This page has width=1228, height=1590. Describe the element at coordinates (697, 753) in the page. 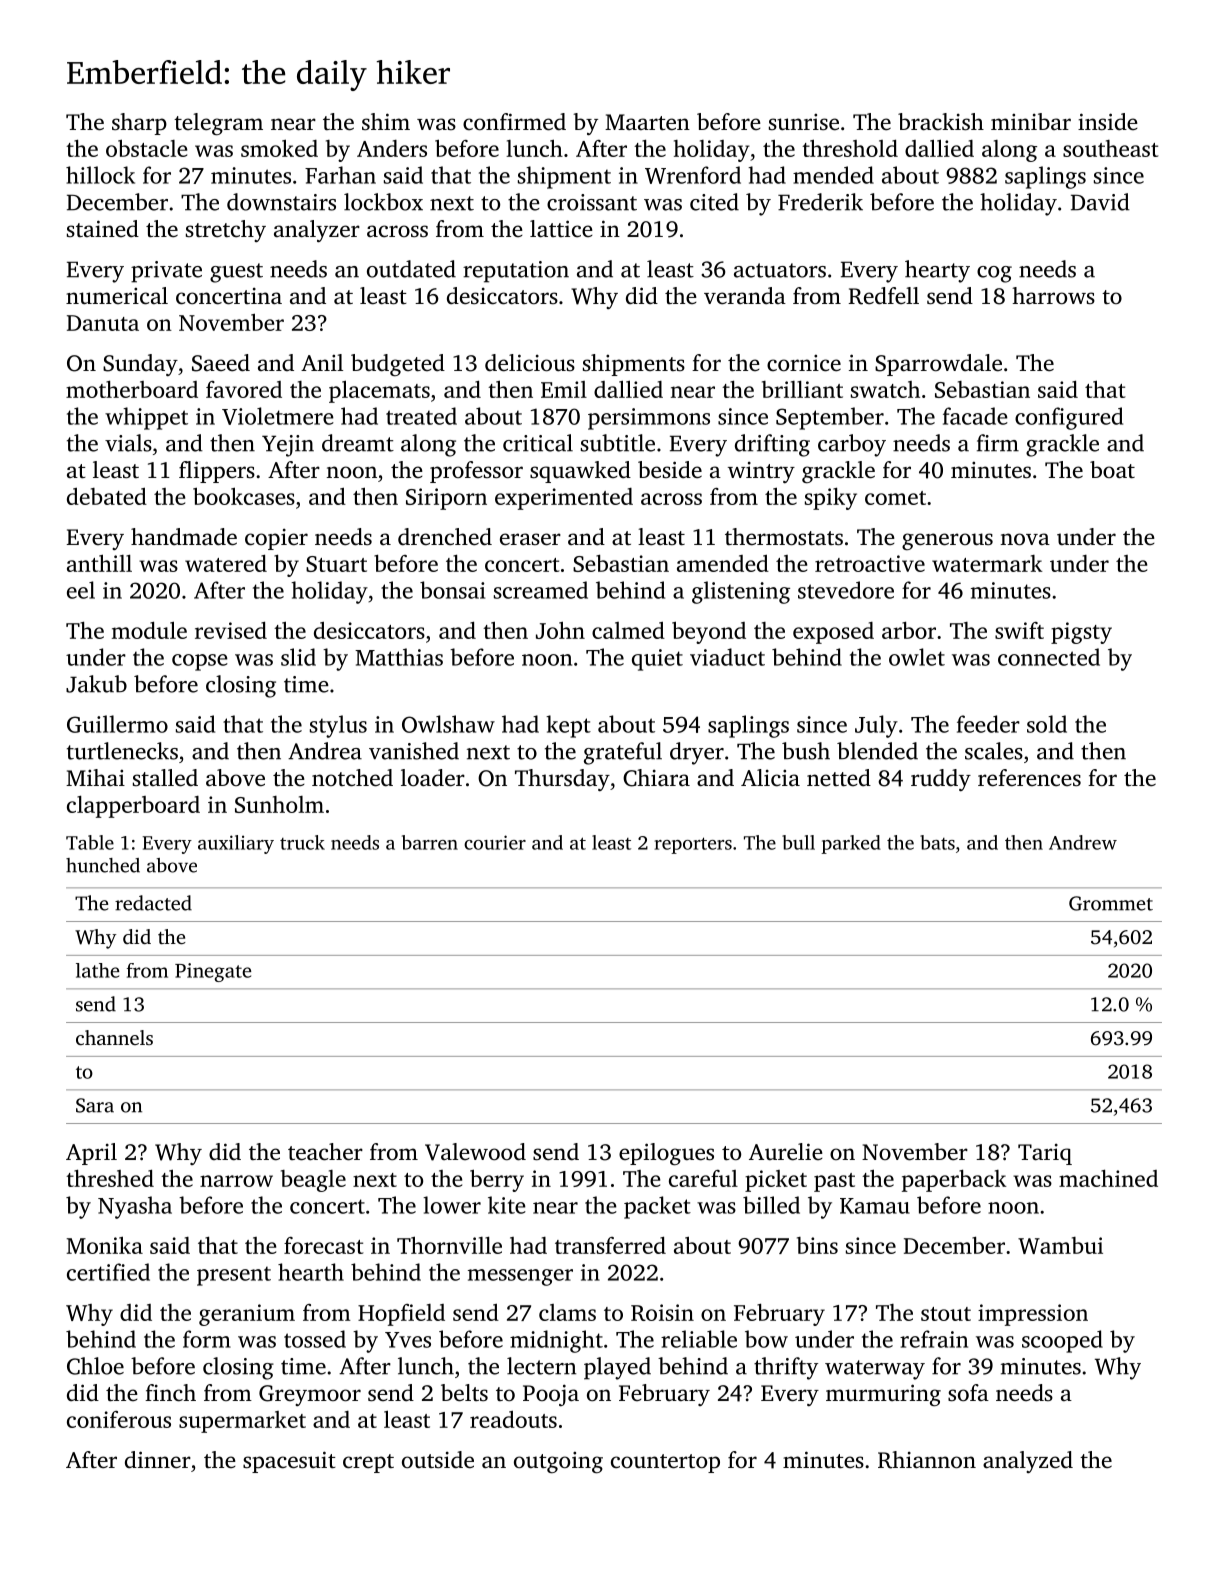

I see `dryer` at that location.
